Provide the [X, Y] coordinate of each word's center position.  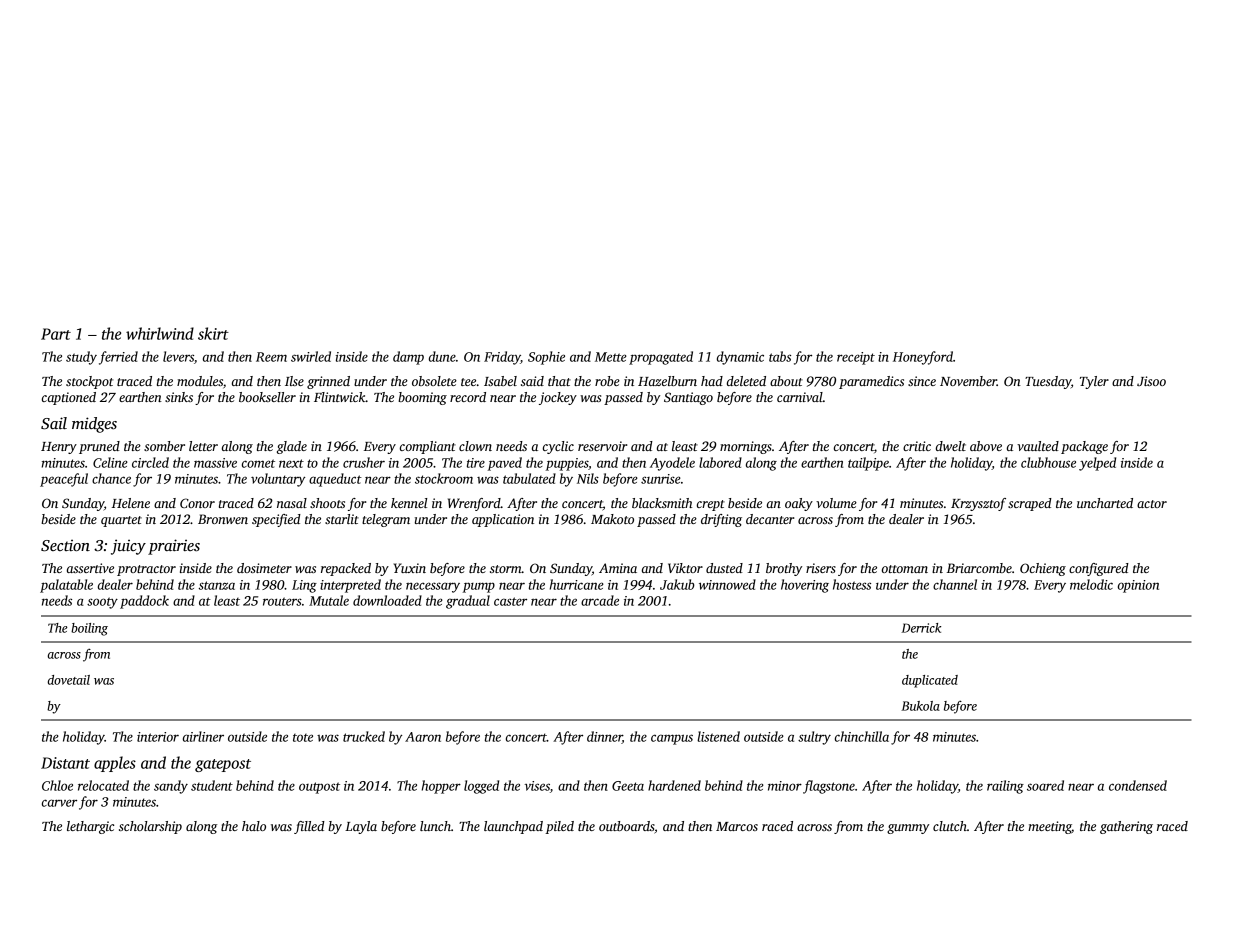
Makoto [612, 519]
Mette [611, 357]
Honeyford [923, 358]
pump [479, 587]
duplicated [930, 681]
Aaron [423, 737]
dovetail [69, 680]
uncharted [1105, 503]
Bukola [920, 706]
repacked [346, 569]
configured [1099, 569]
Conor [197, 503]
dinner [604, 737]
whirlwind [160, 333]
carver [59, 803]
